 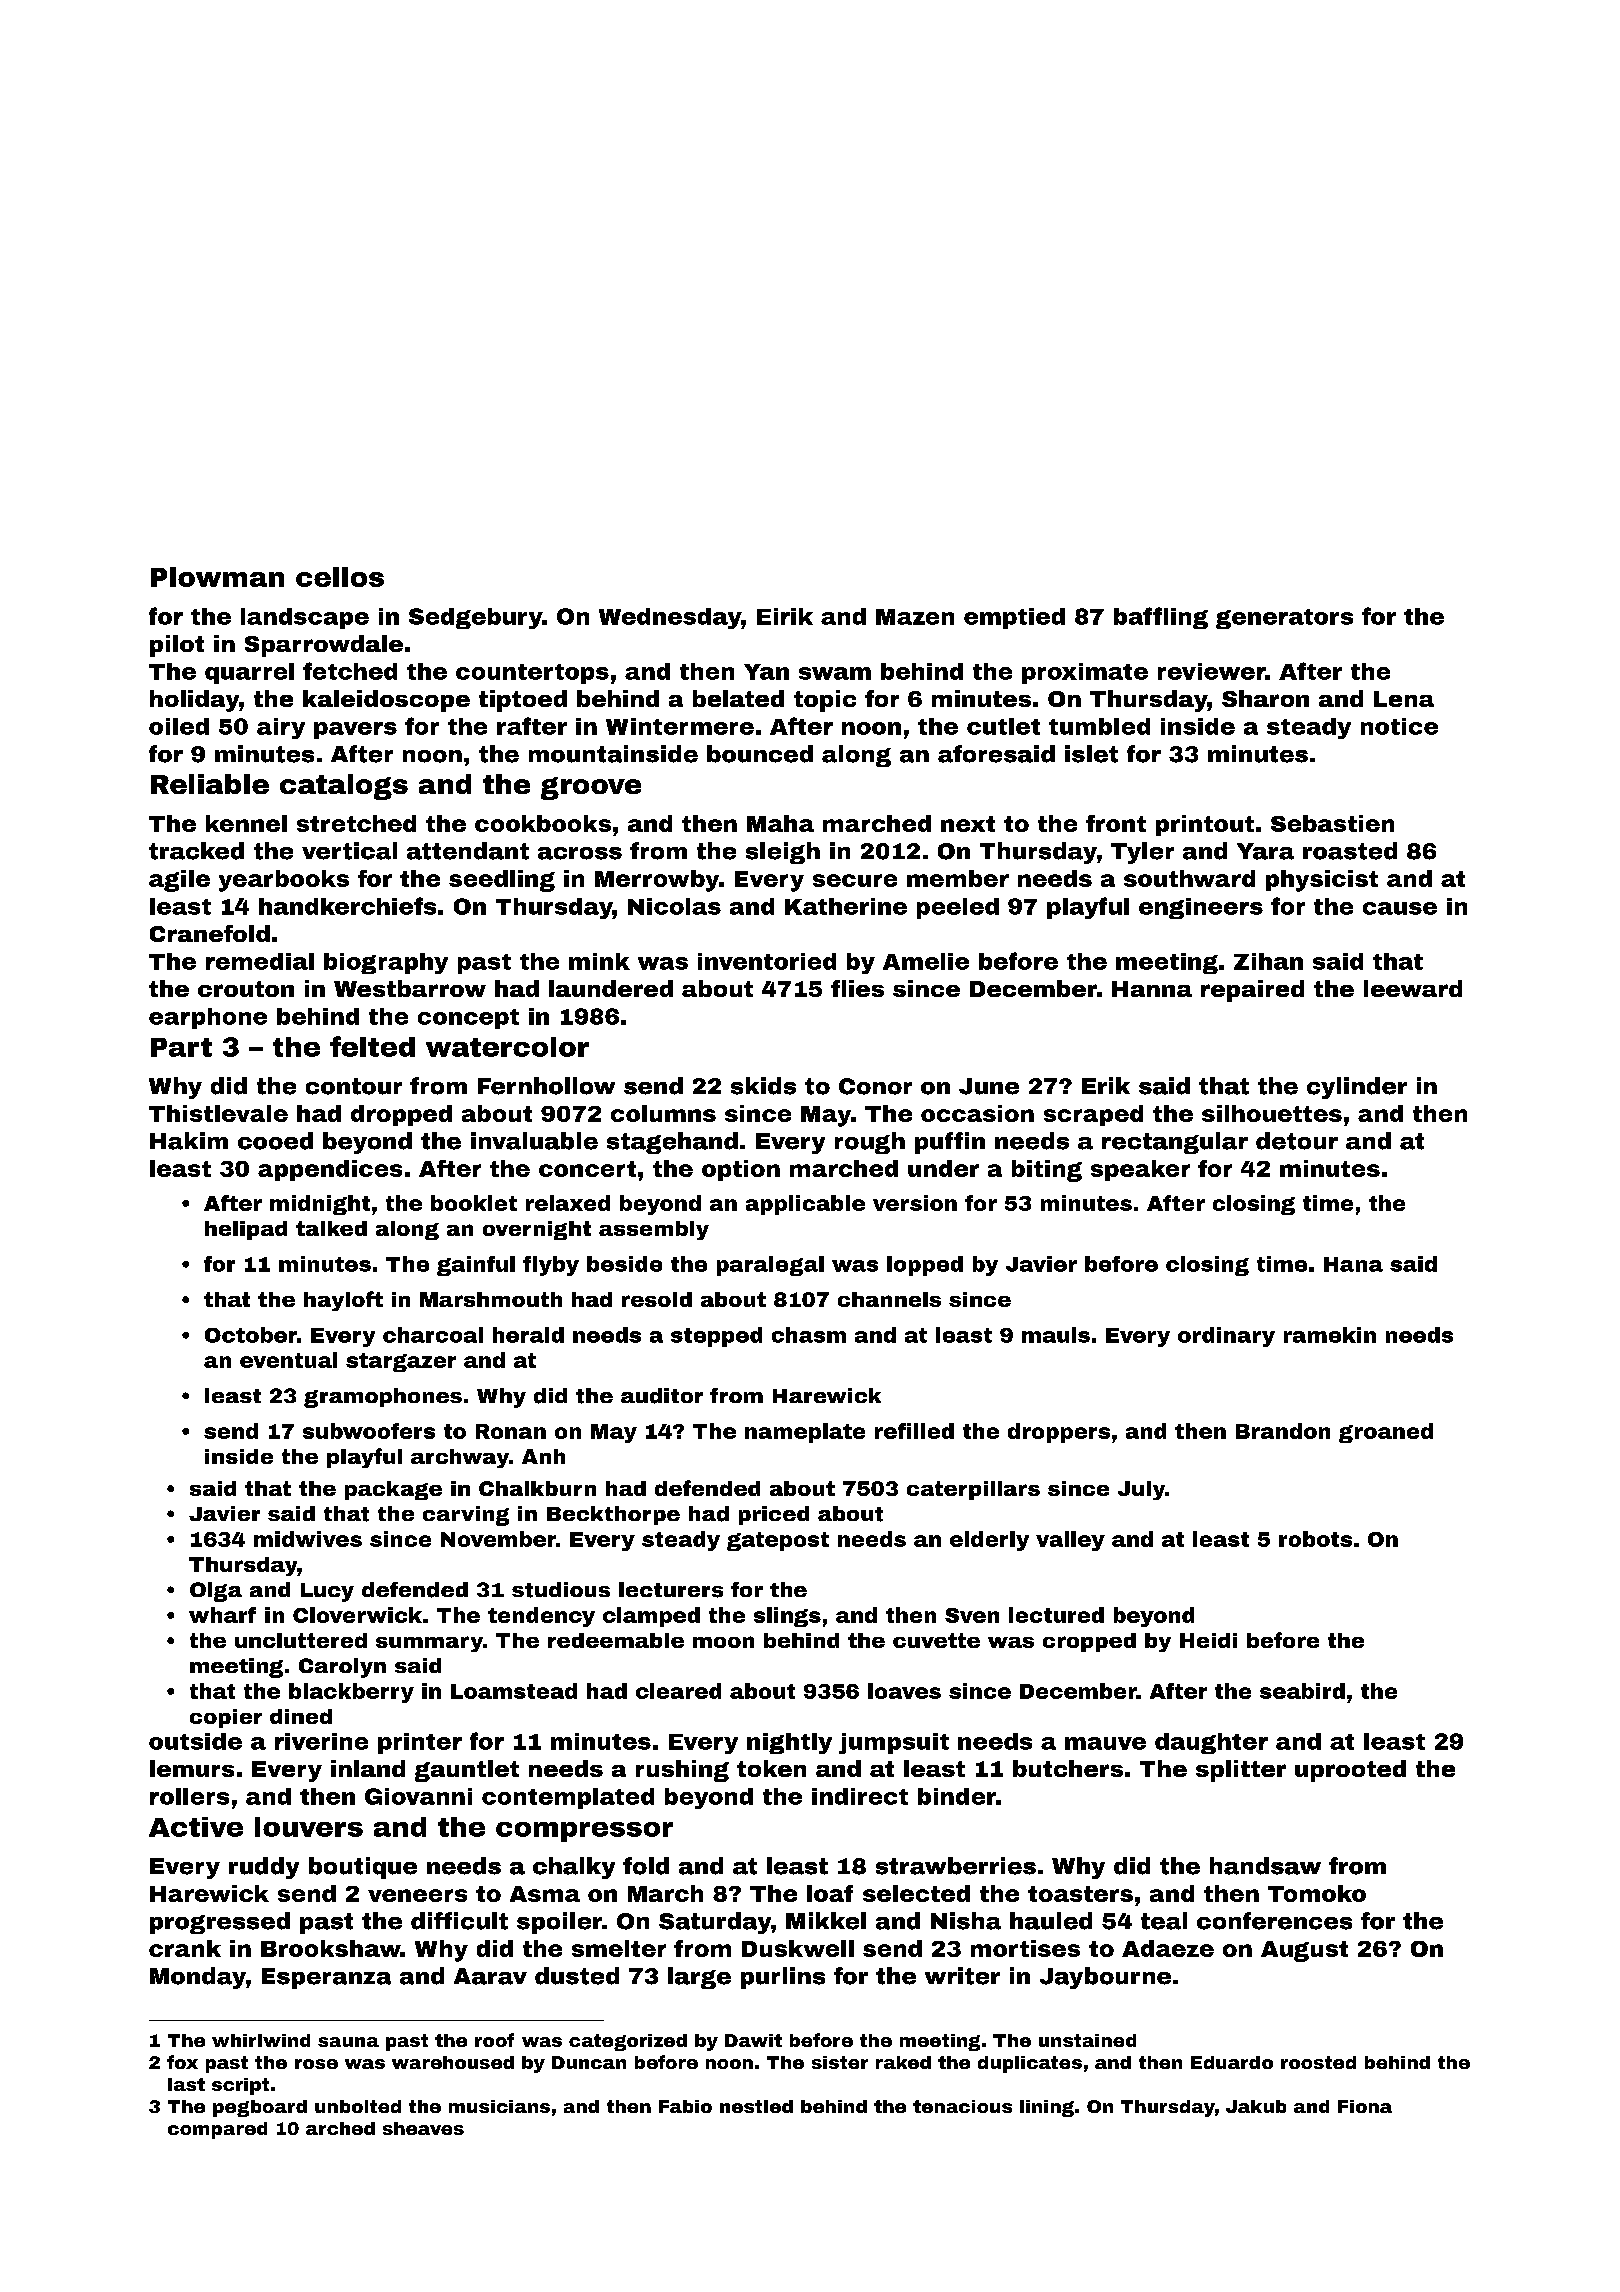 I want to click on gatepost, so click(x=778, y=1541).
